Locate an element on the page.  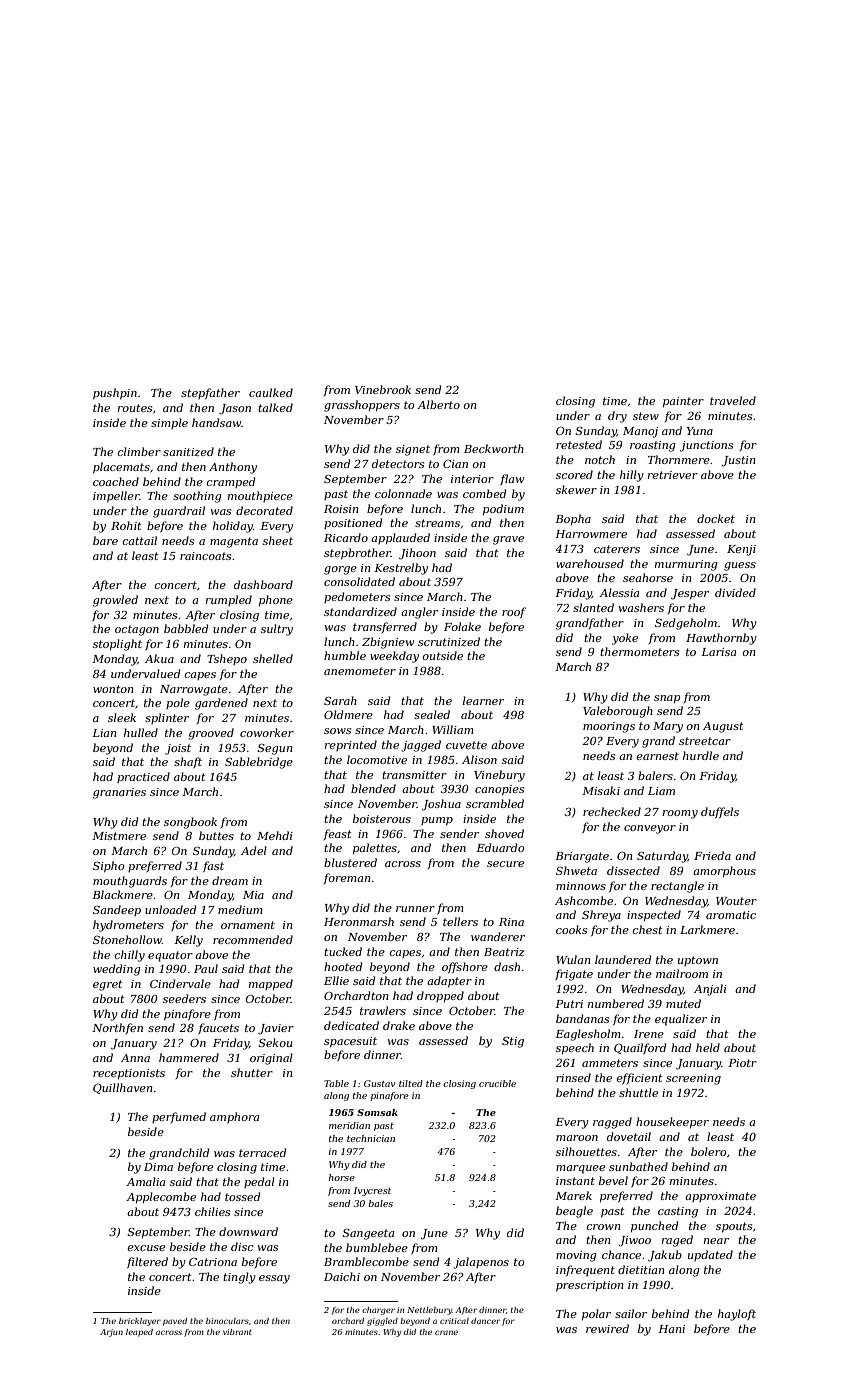
skewer is located at coordinates (576, 489).
